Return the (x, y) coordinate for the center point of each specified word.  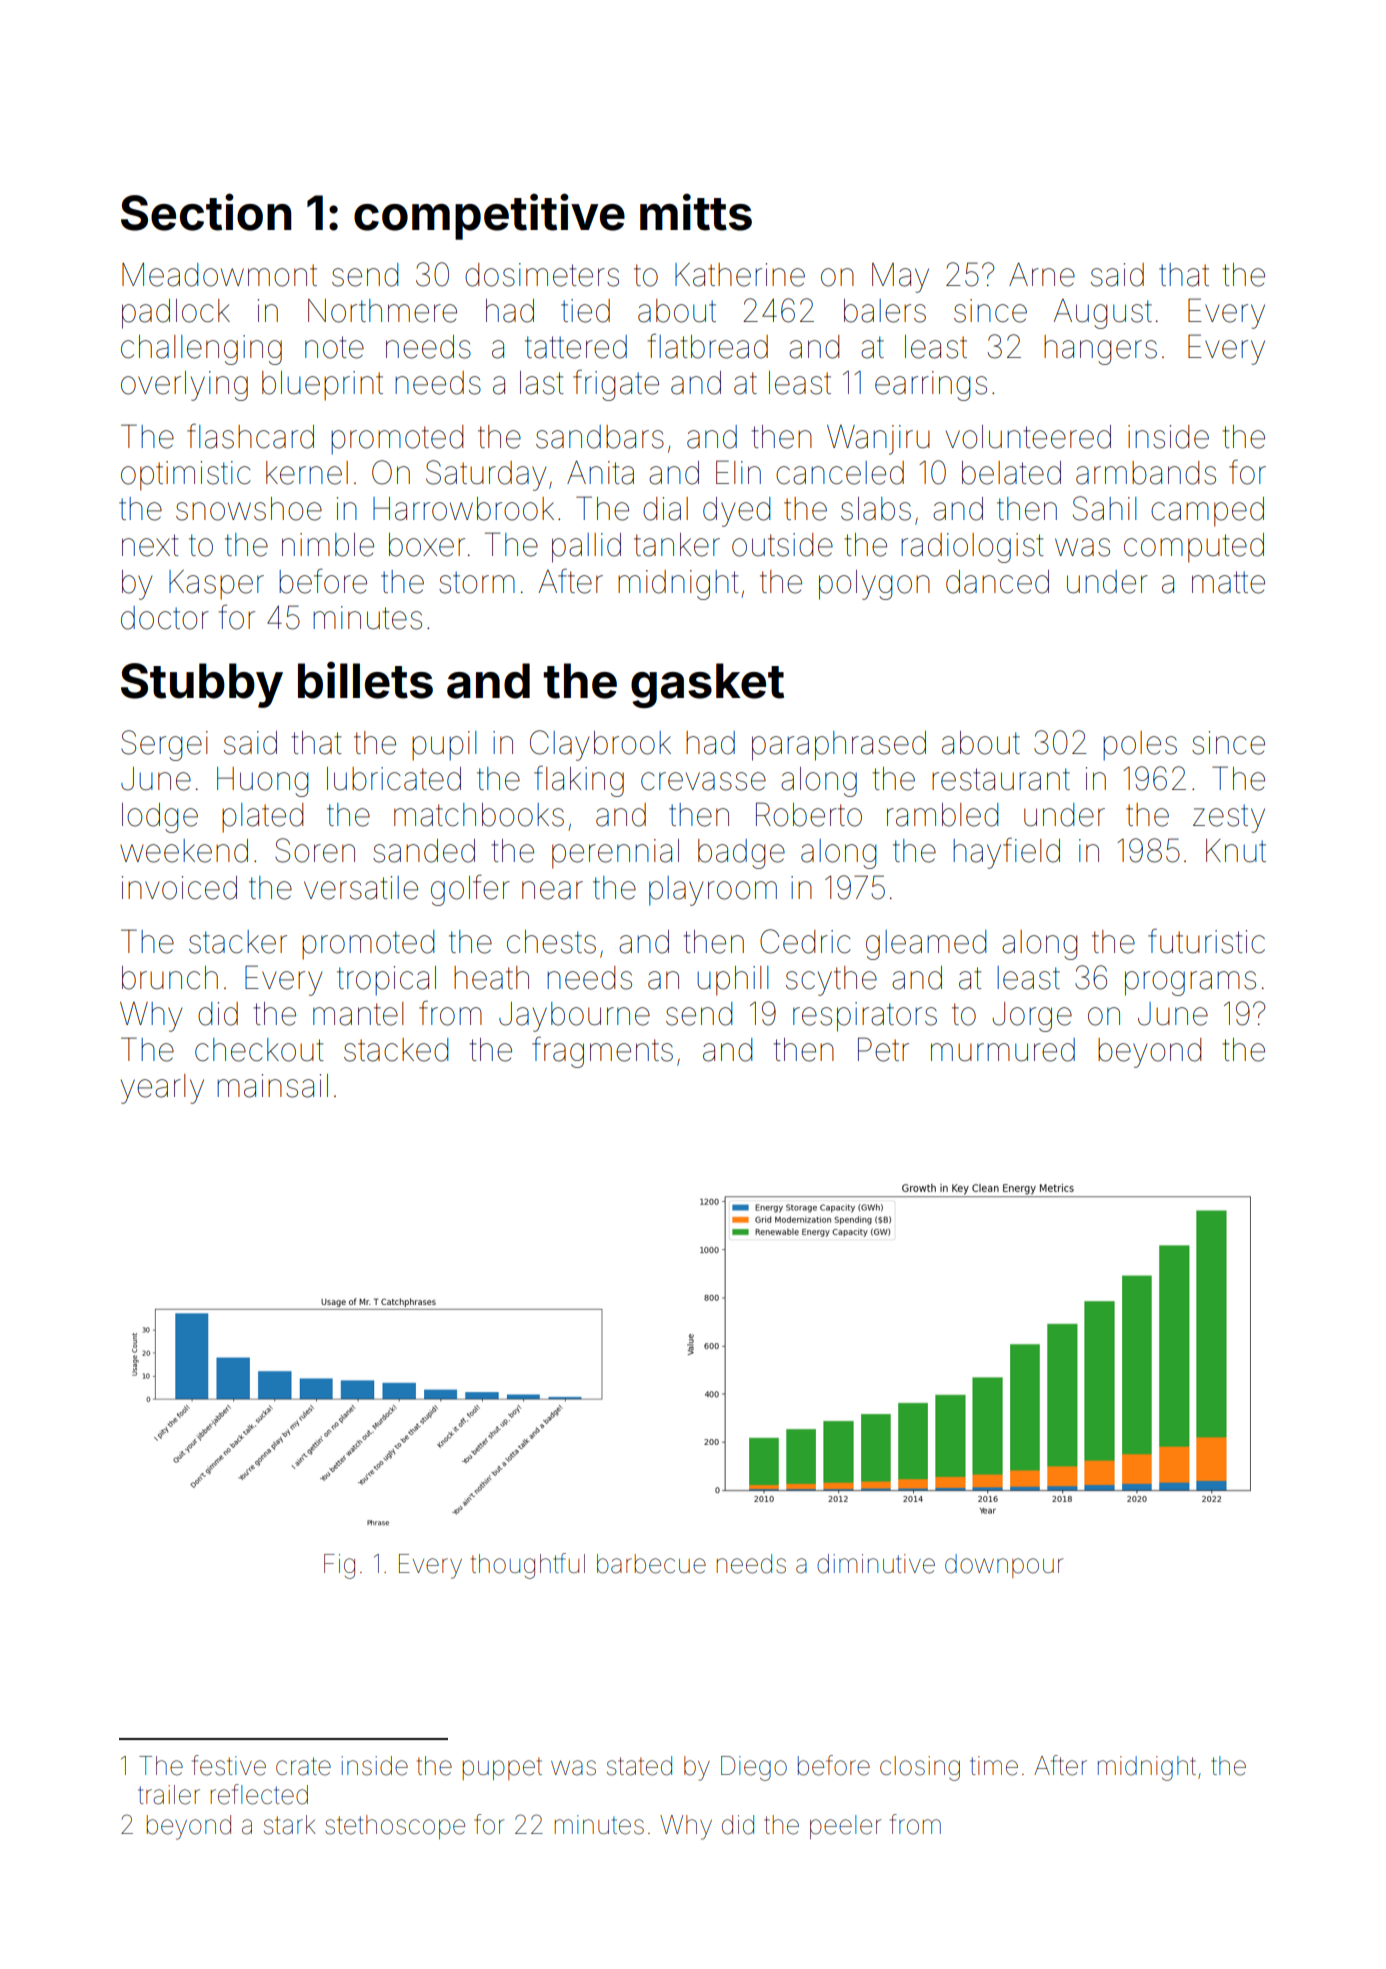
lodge (160, 818)
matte (1228, 582)
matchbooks (479, 815)
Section (206, 212)
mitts (696, 212)
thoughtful (528, 1566)
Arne (1042, 275)
